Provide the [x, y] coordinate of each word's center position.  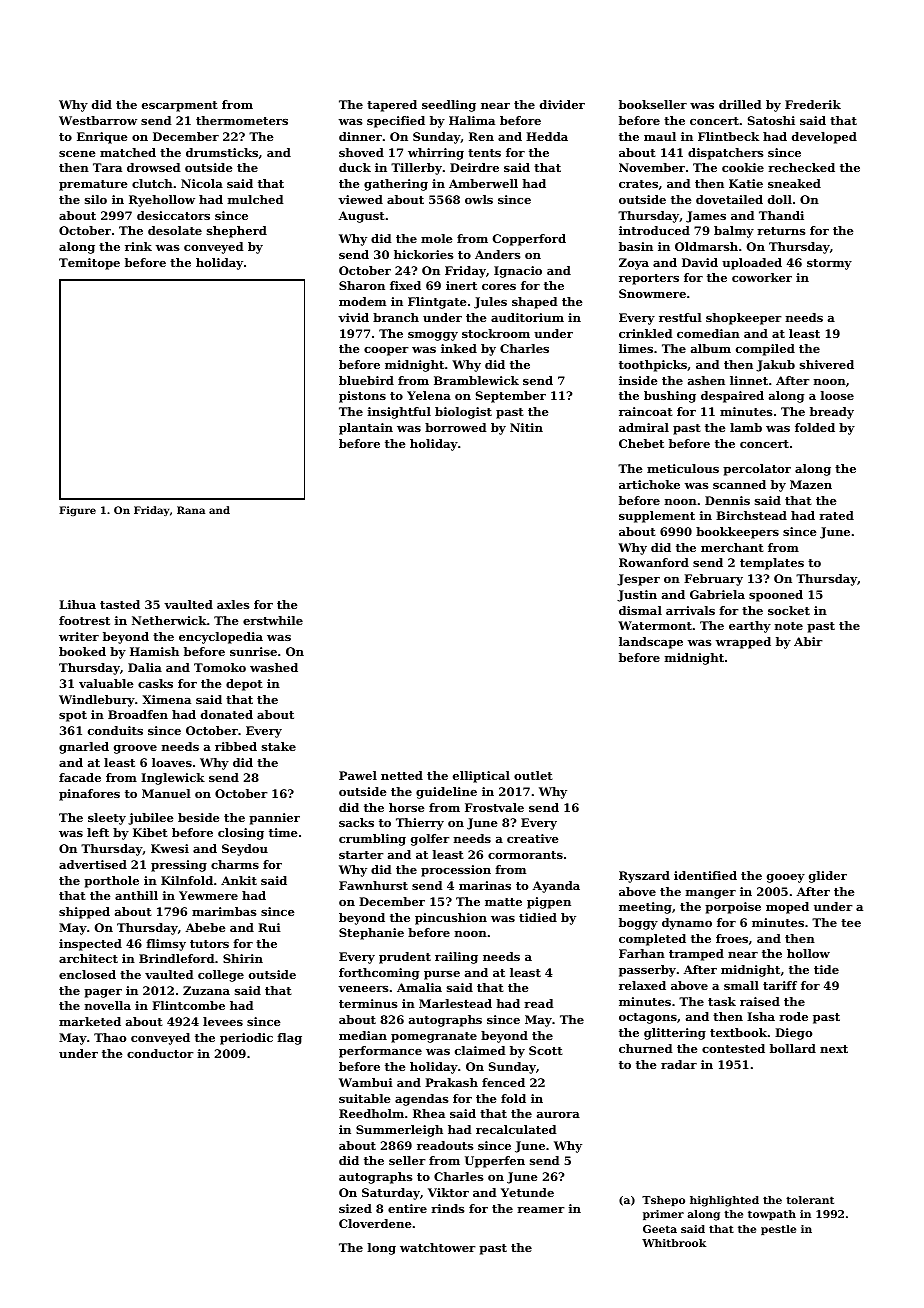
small [741, 985]
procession [456, 871]
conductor [160, 1053]
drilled [740, 104]
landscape [651, 643]
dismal [640, 610]
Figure [77, 511]
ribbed [236, 746]
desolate [175, 230]
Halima [472, 120]
